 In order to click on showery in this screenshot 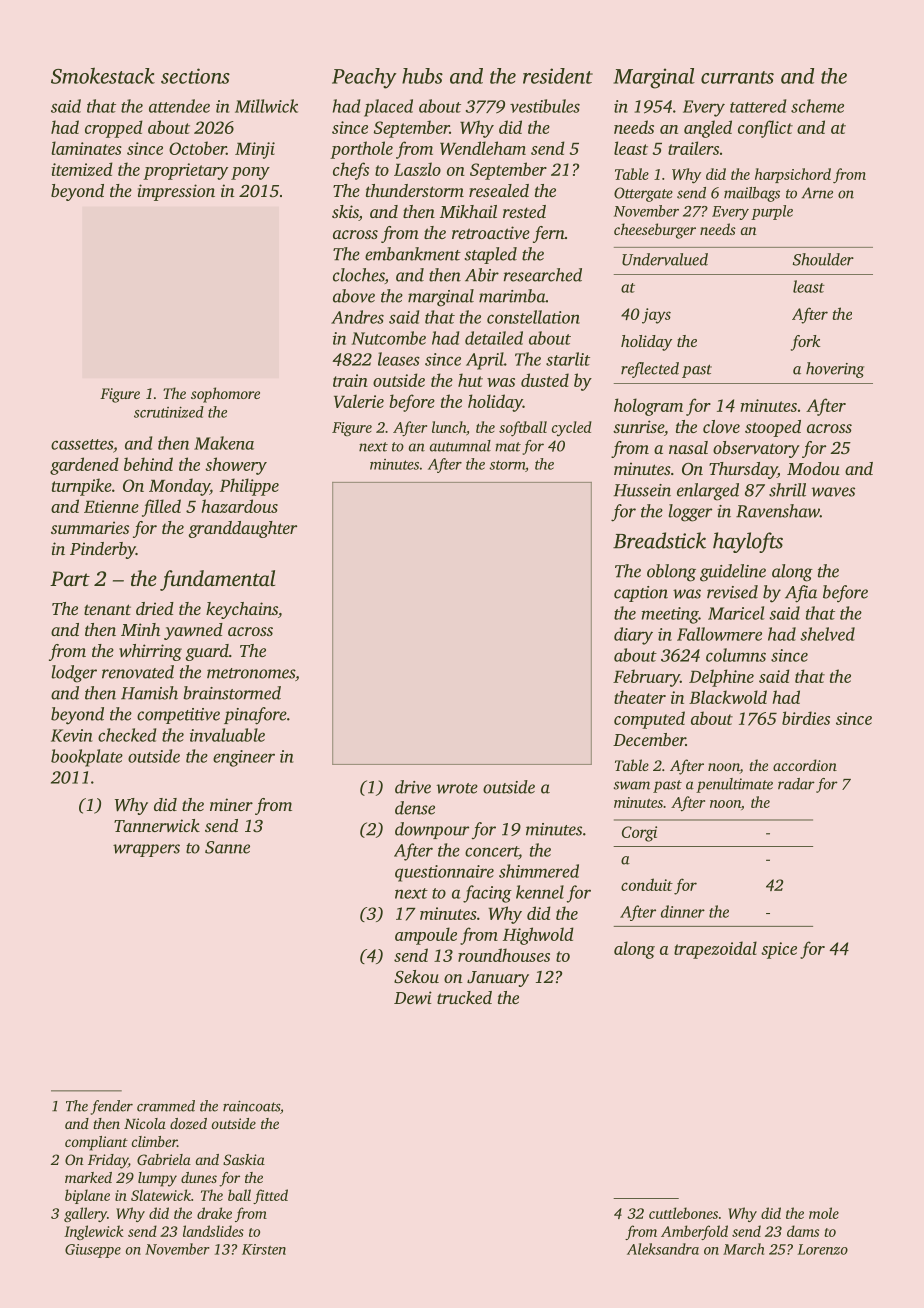, I will do `click(236, 466)`.
